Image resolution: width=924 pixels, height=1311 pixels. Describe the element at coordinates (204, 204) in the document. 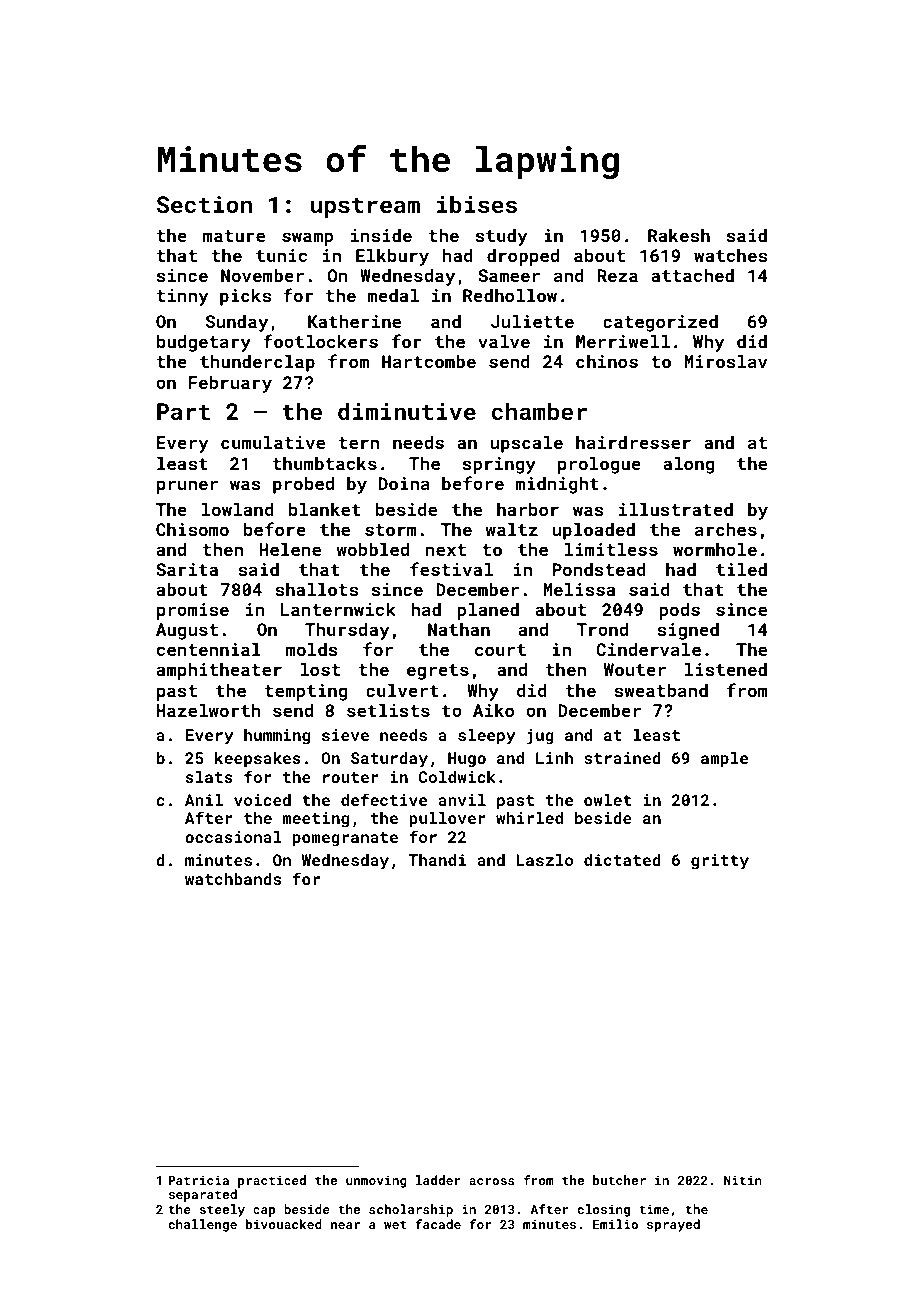

I see `Section` at that location.
